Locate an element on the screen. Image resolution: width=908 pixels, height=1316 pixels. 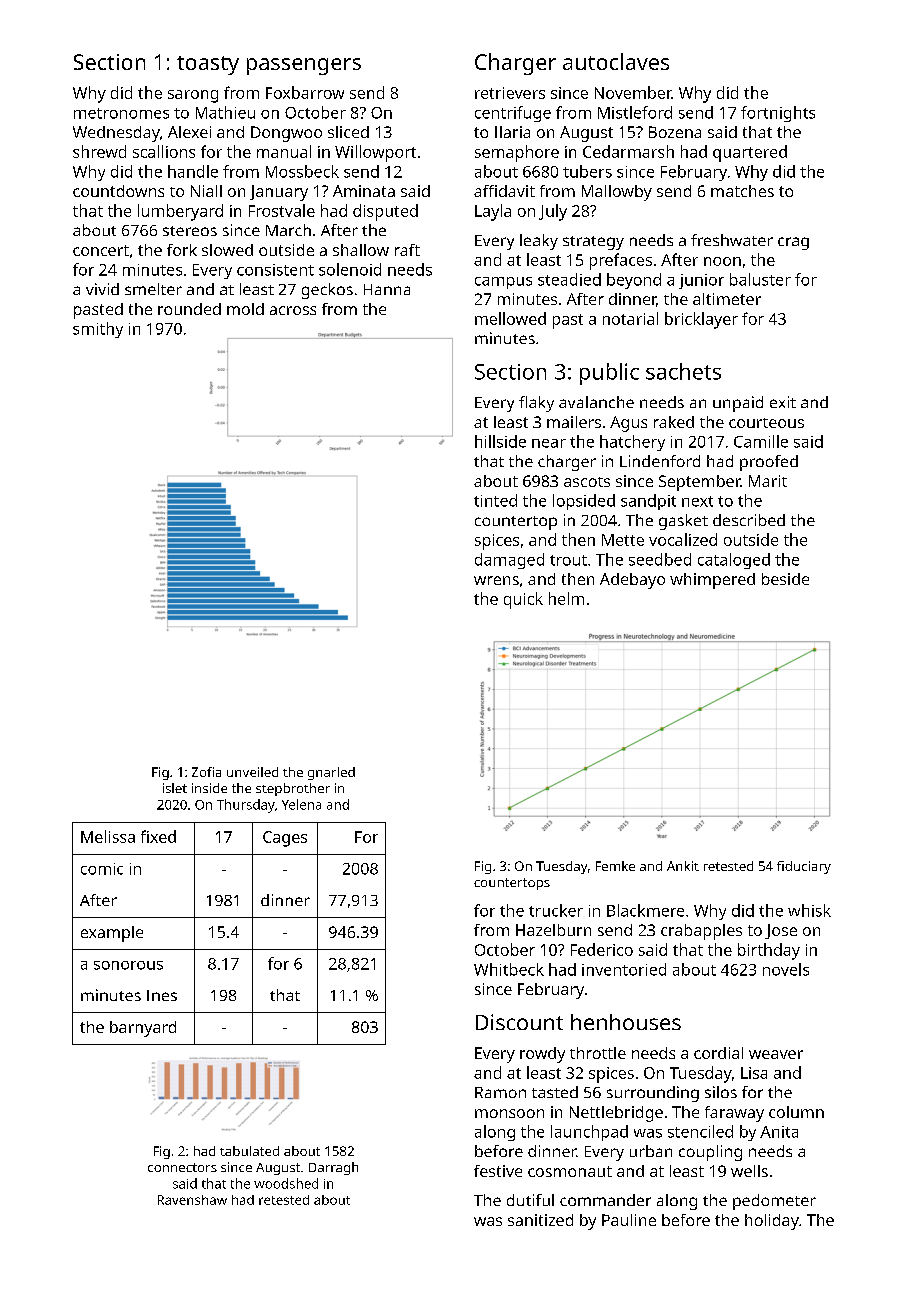
hatchery is located at coordinates (632, 443).
